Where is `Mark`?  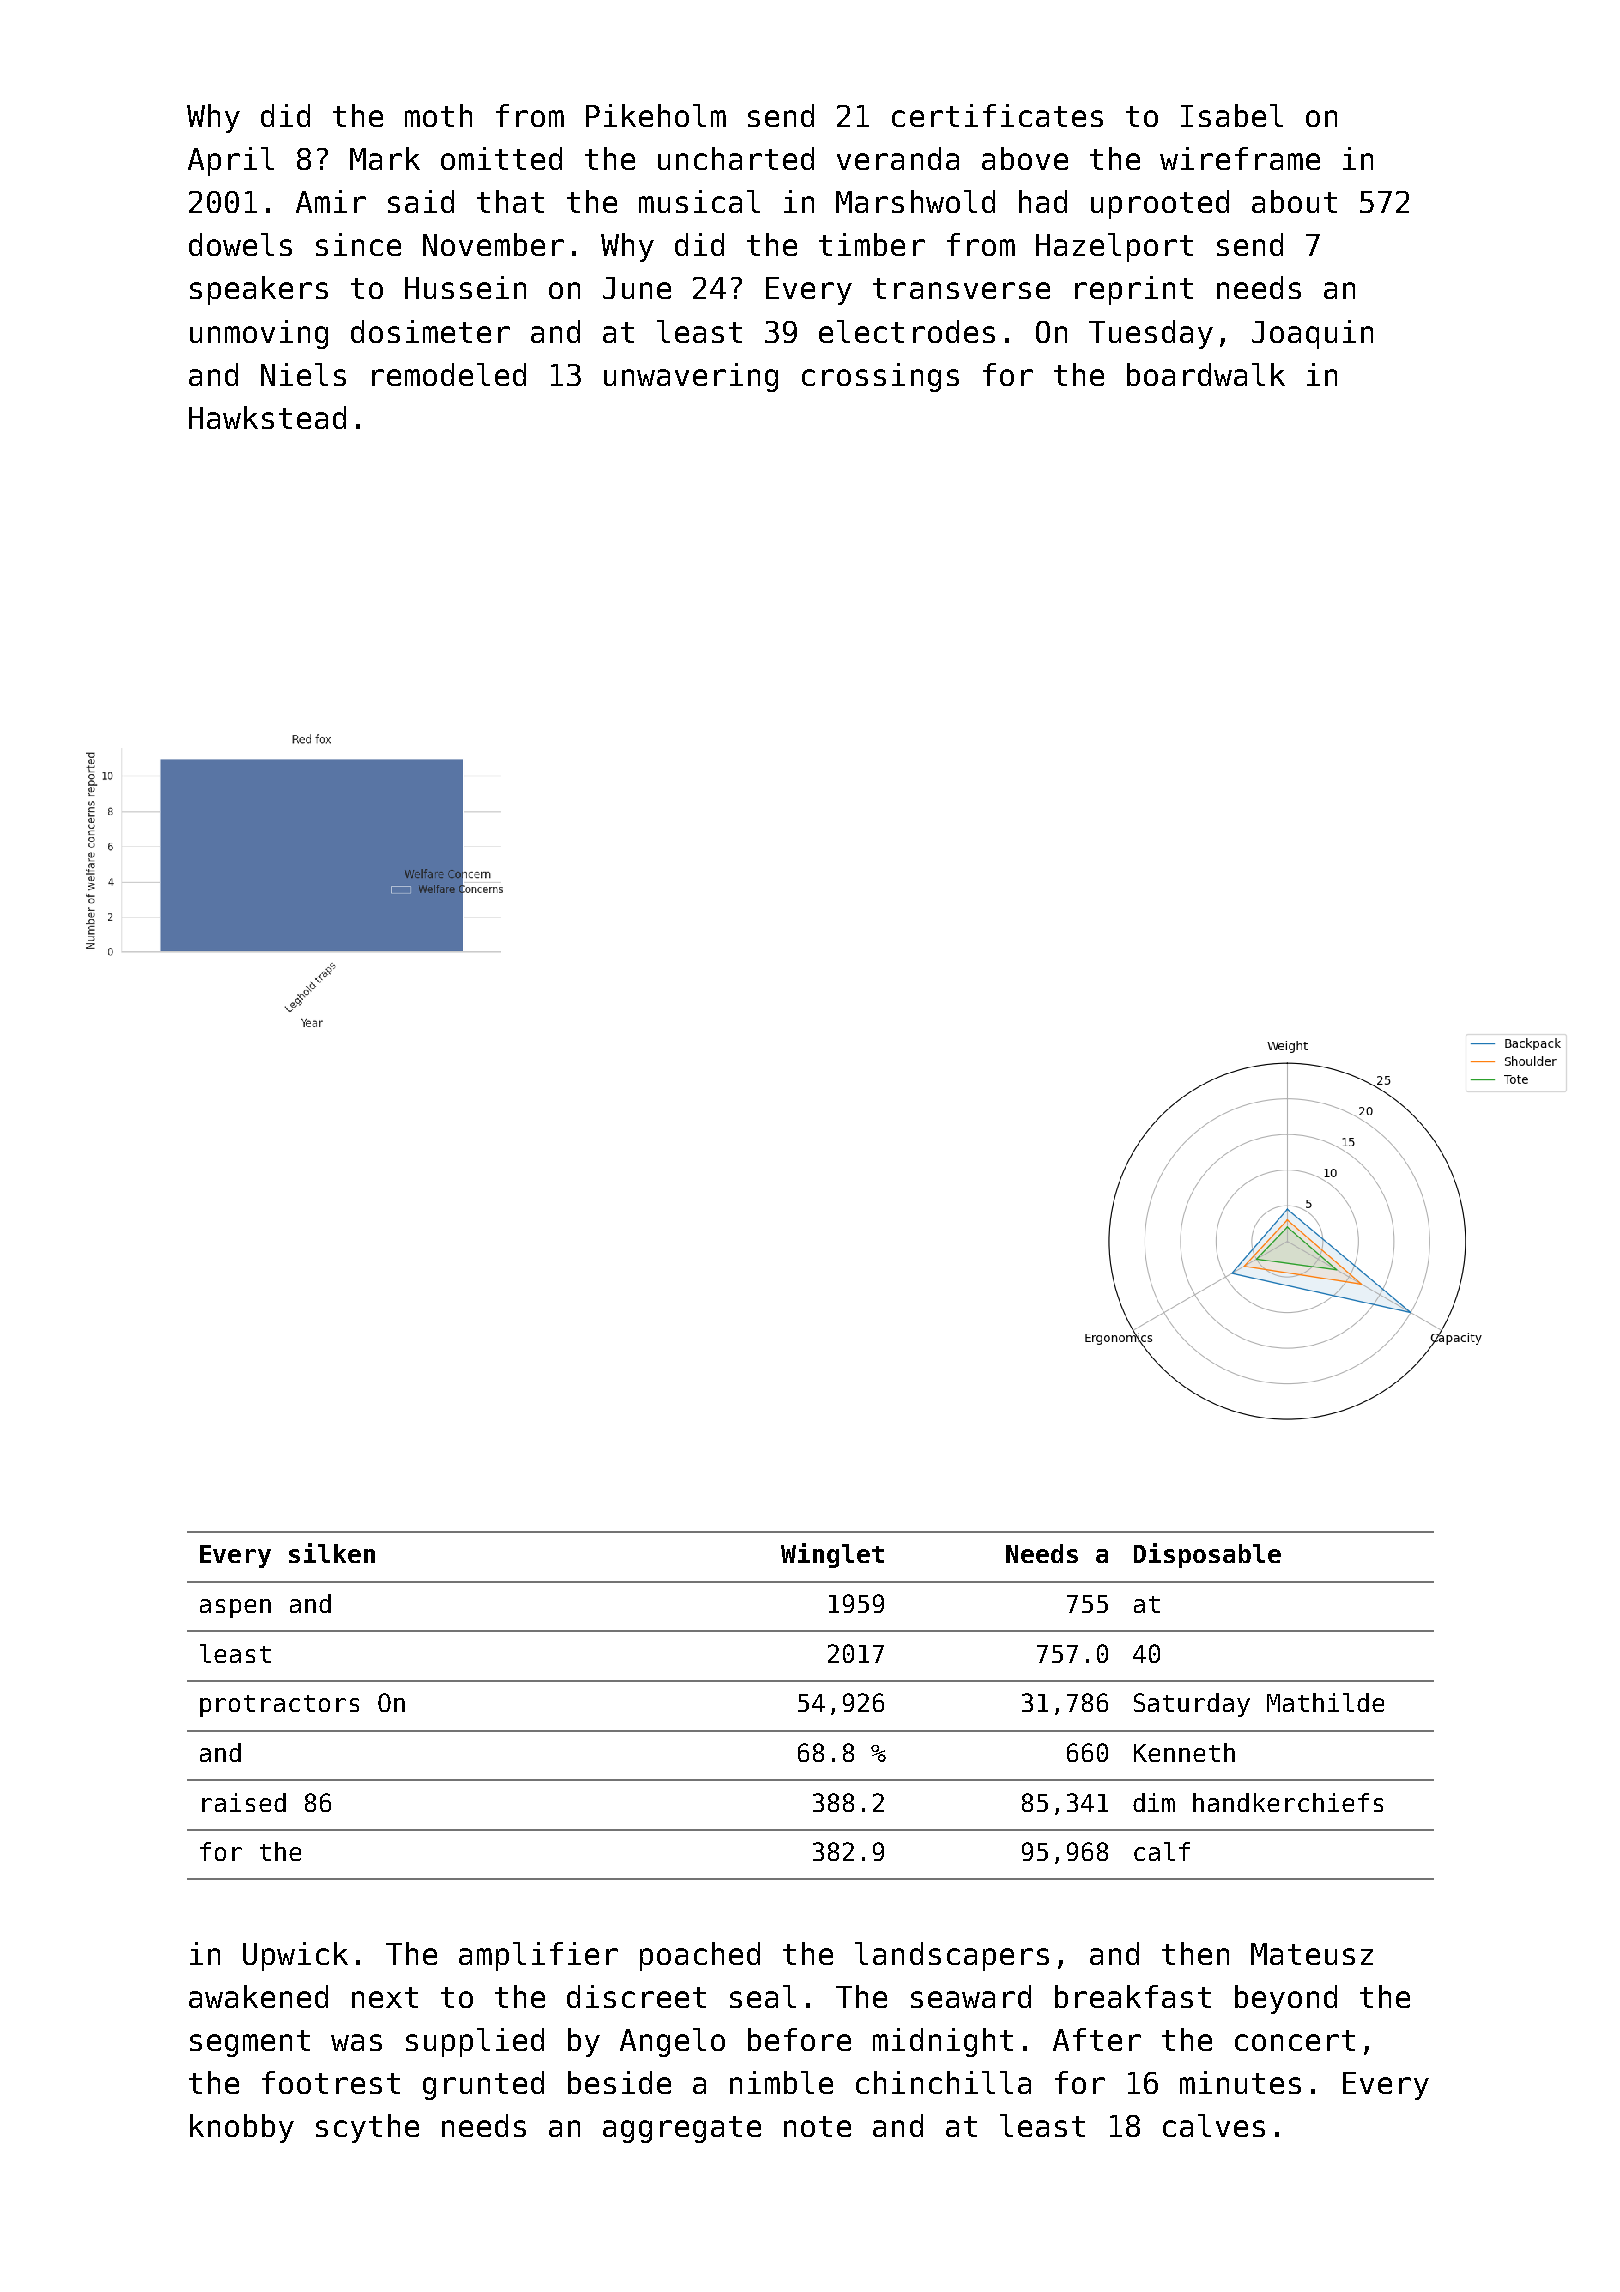
Mark is located at coordinates (385, 158).
